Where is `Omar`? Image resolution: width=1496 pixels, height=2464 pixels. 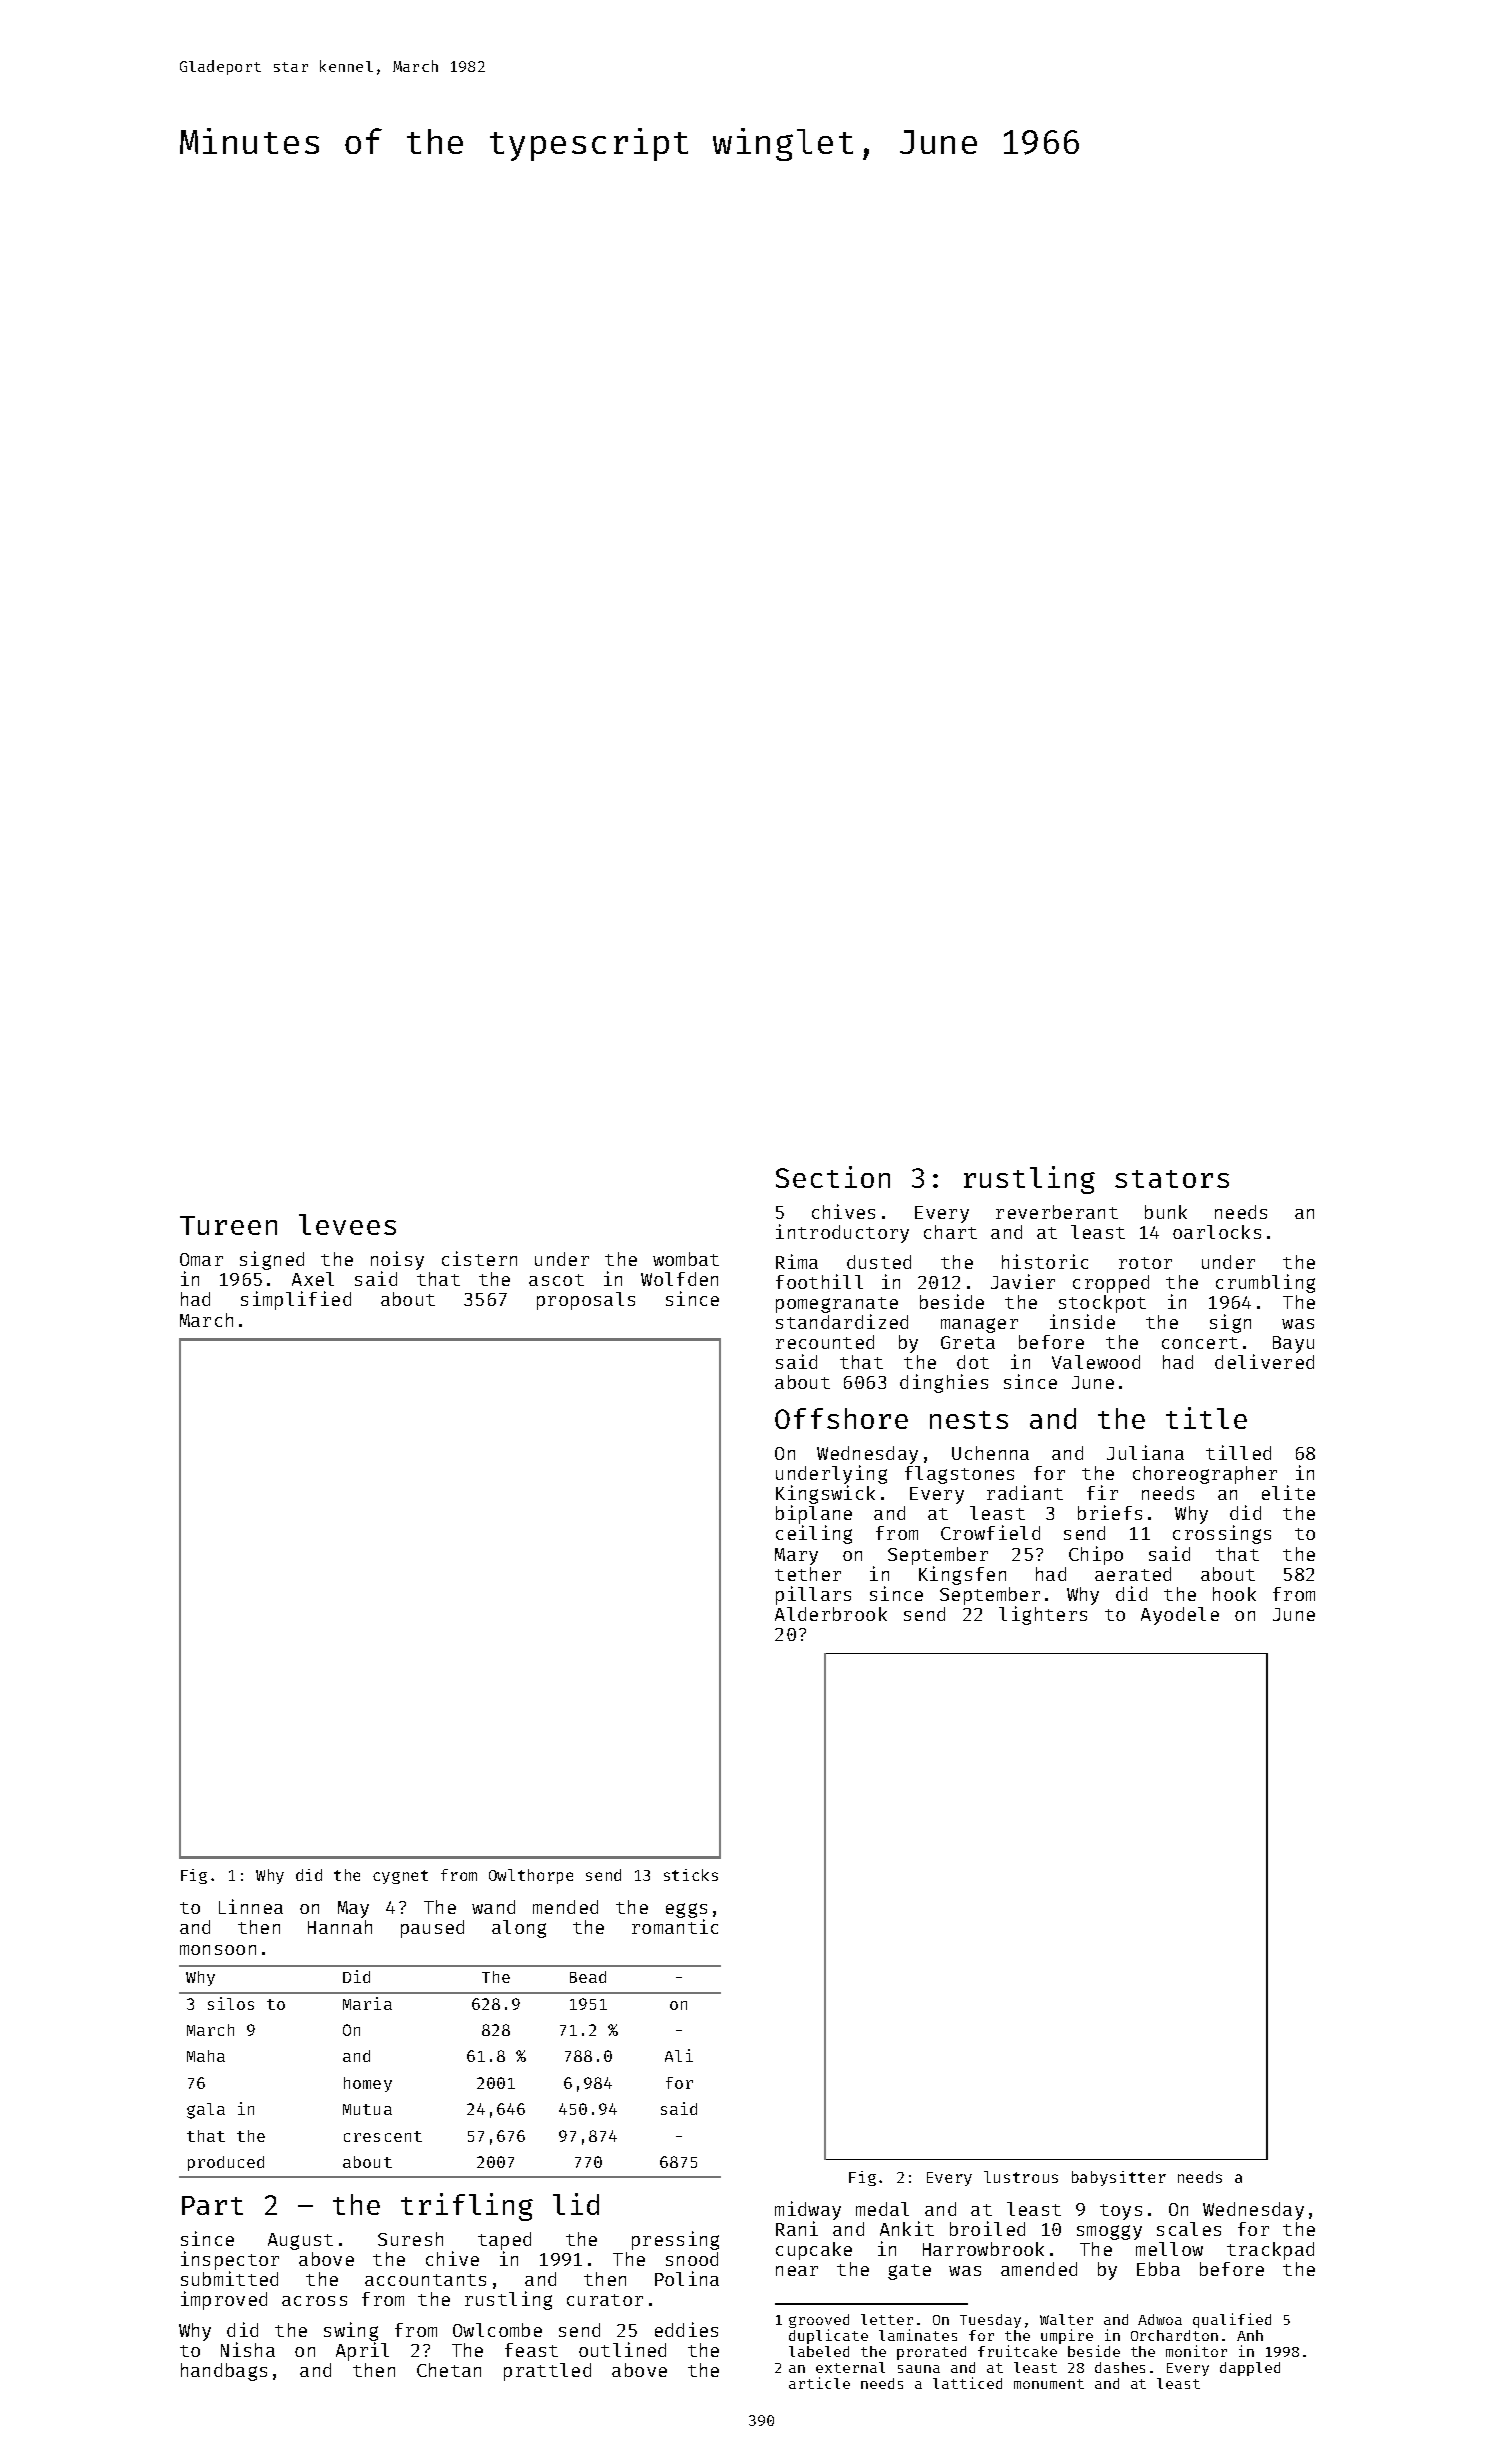
Omar is located at coordinates (201, 1259).
